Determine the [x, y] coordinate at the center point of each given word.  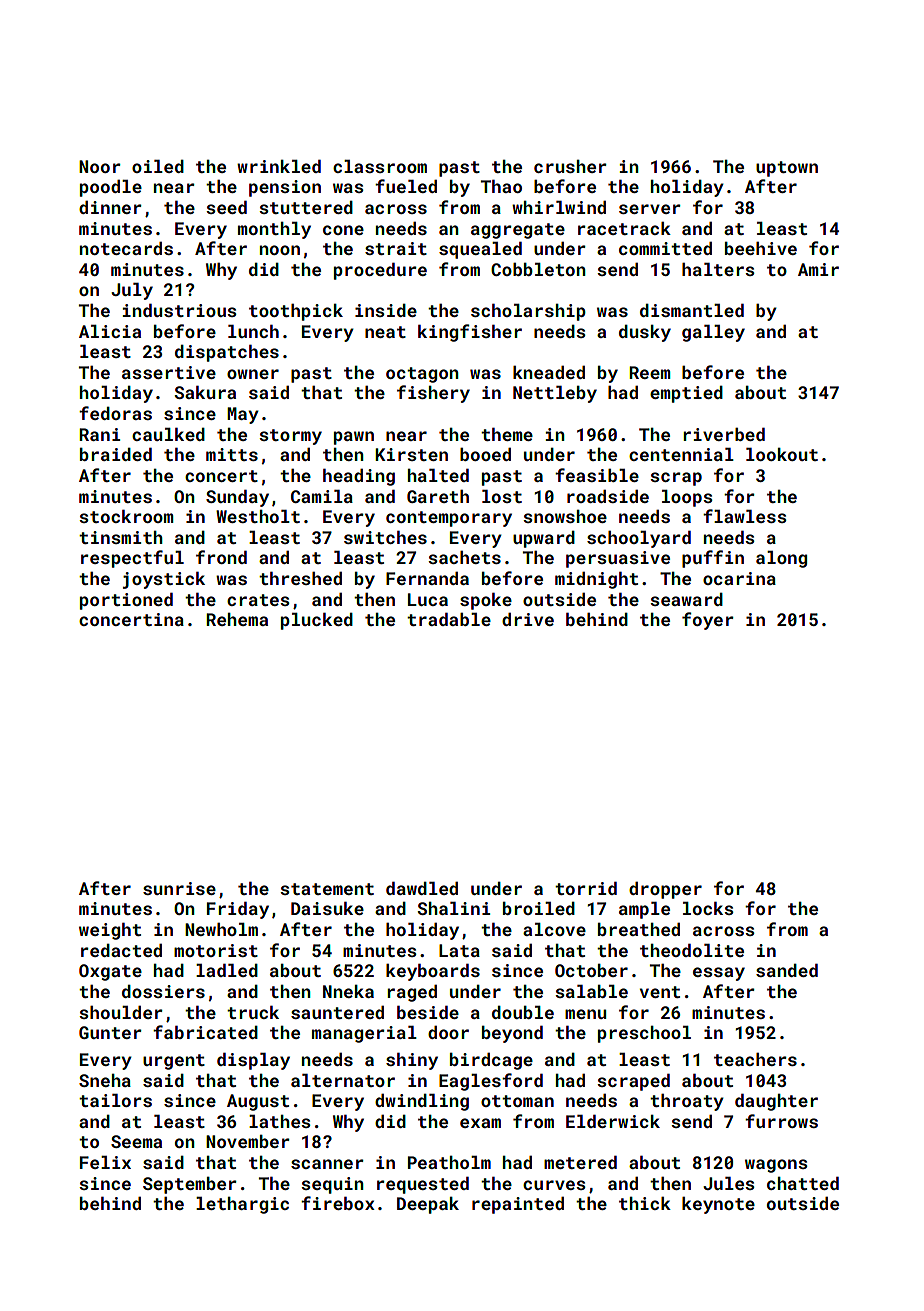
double [523, 1012]
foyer [708, 621]
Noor [100, 166]
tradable [449, 619]
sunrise [179, 888]
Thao [501, 186]
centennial [681, 454]
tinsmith [121, 537]
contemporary [449, 519]
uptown [787, 169]
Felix [105, 1162]
